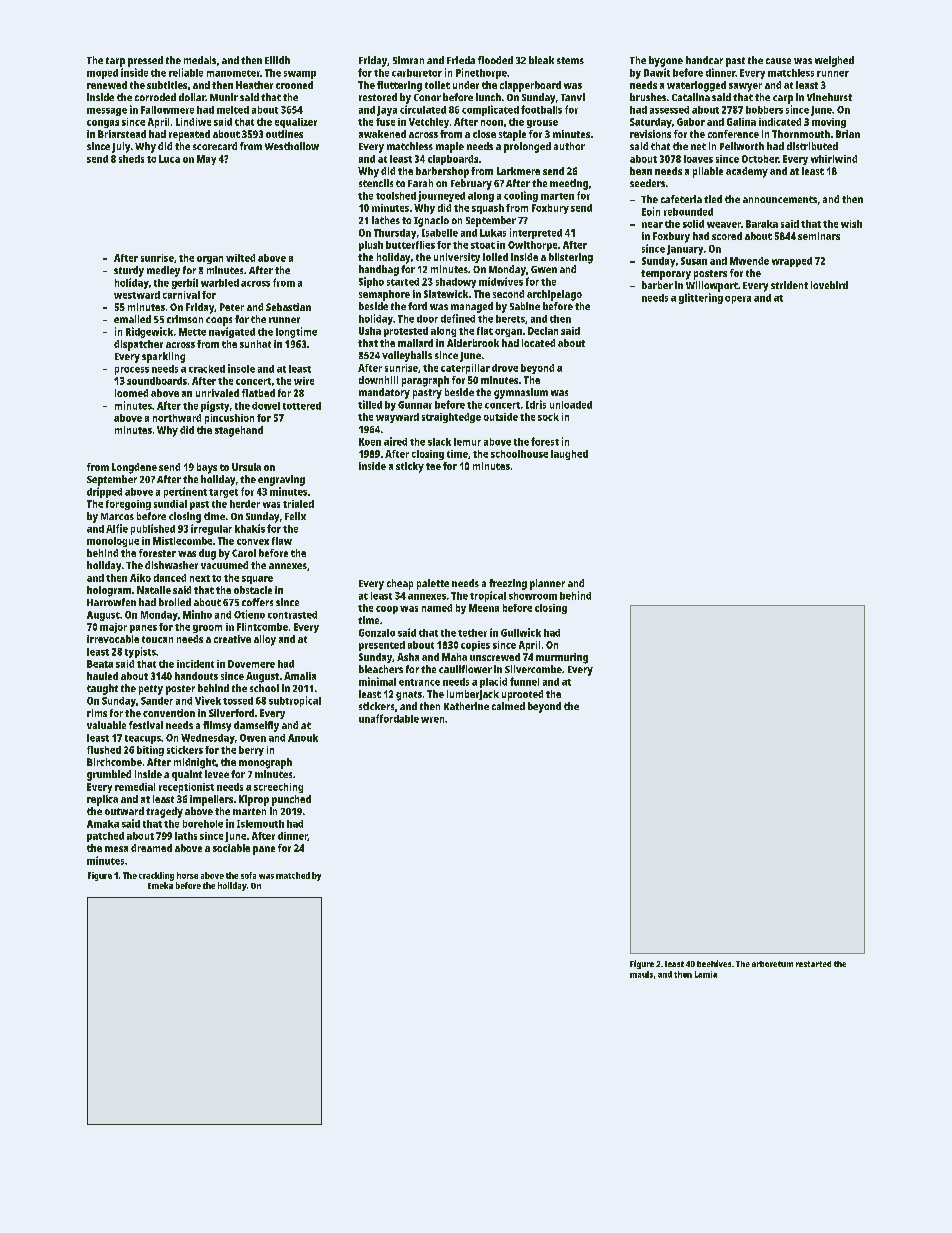 This document has width=952, height=1233. What do you see at coordinates (302, 406) in the document?
I see `tottered` at bounding box center [302, 406].
